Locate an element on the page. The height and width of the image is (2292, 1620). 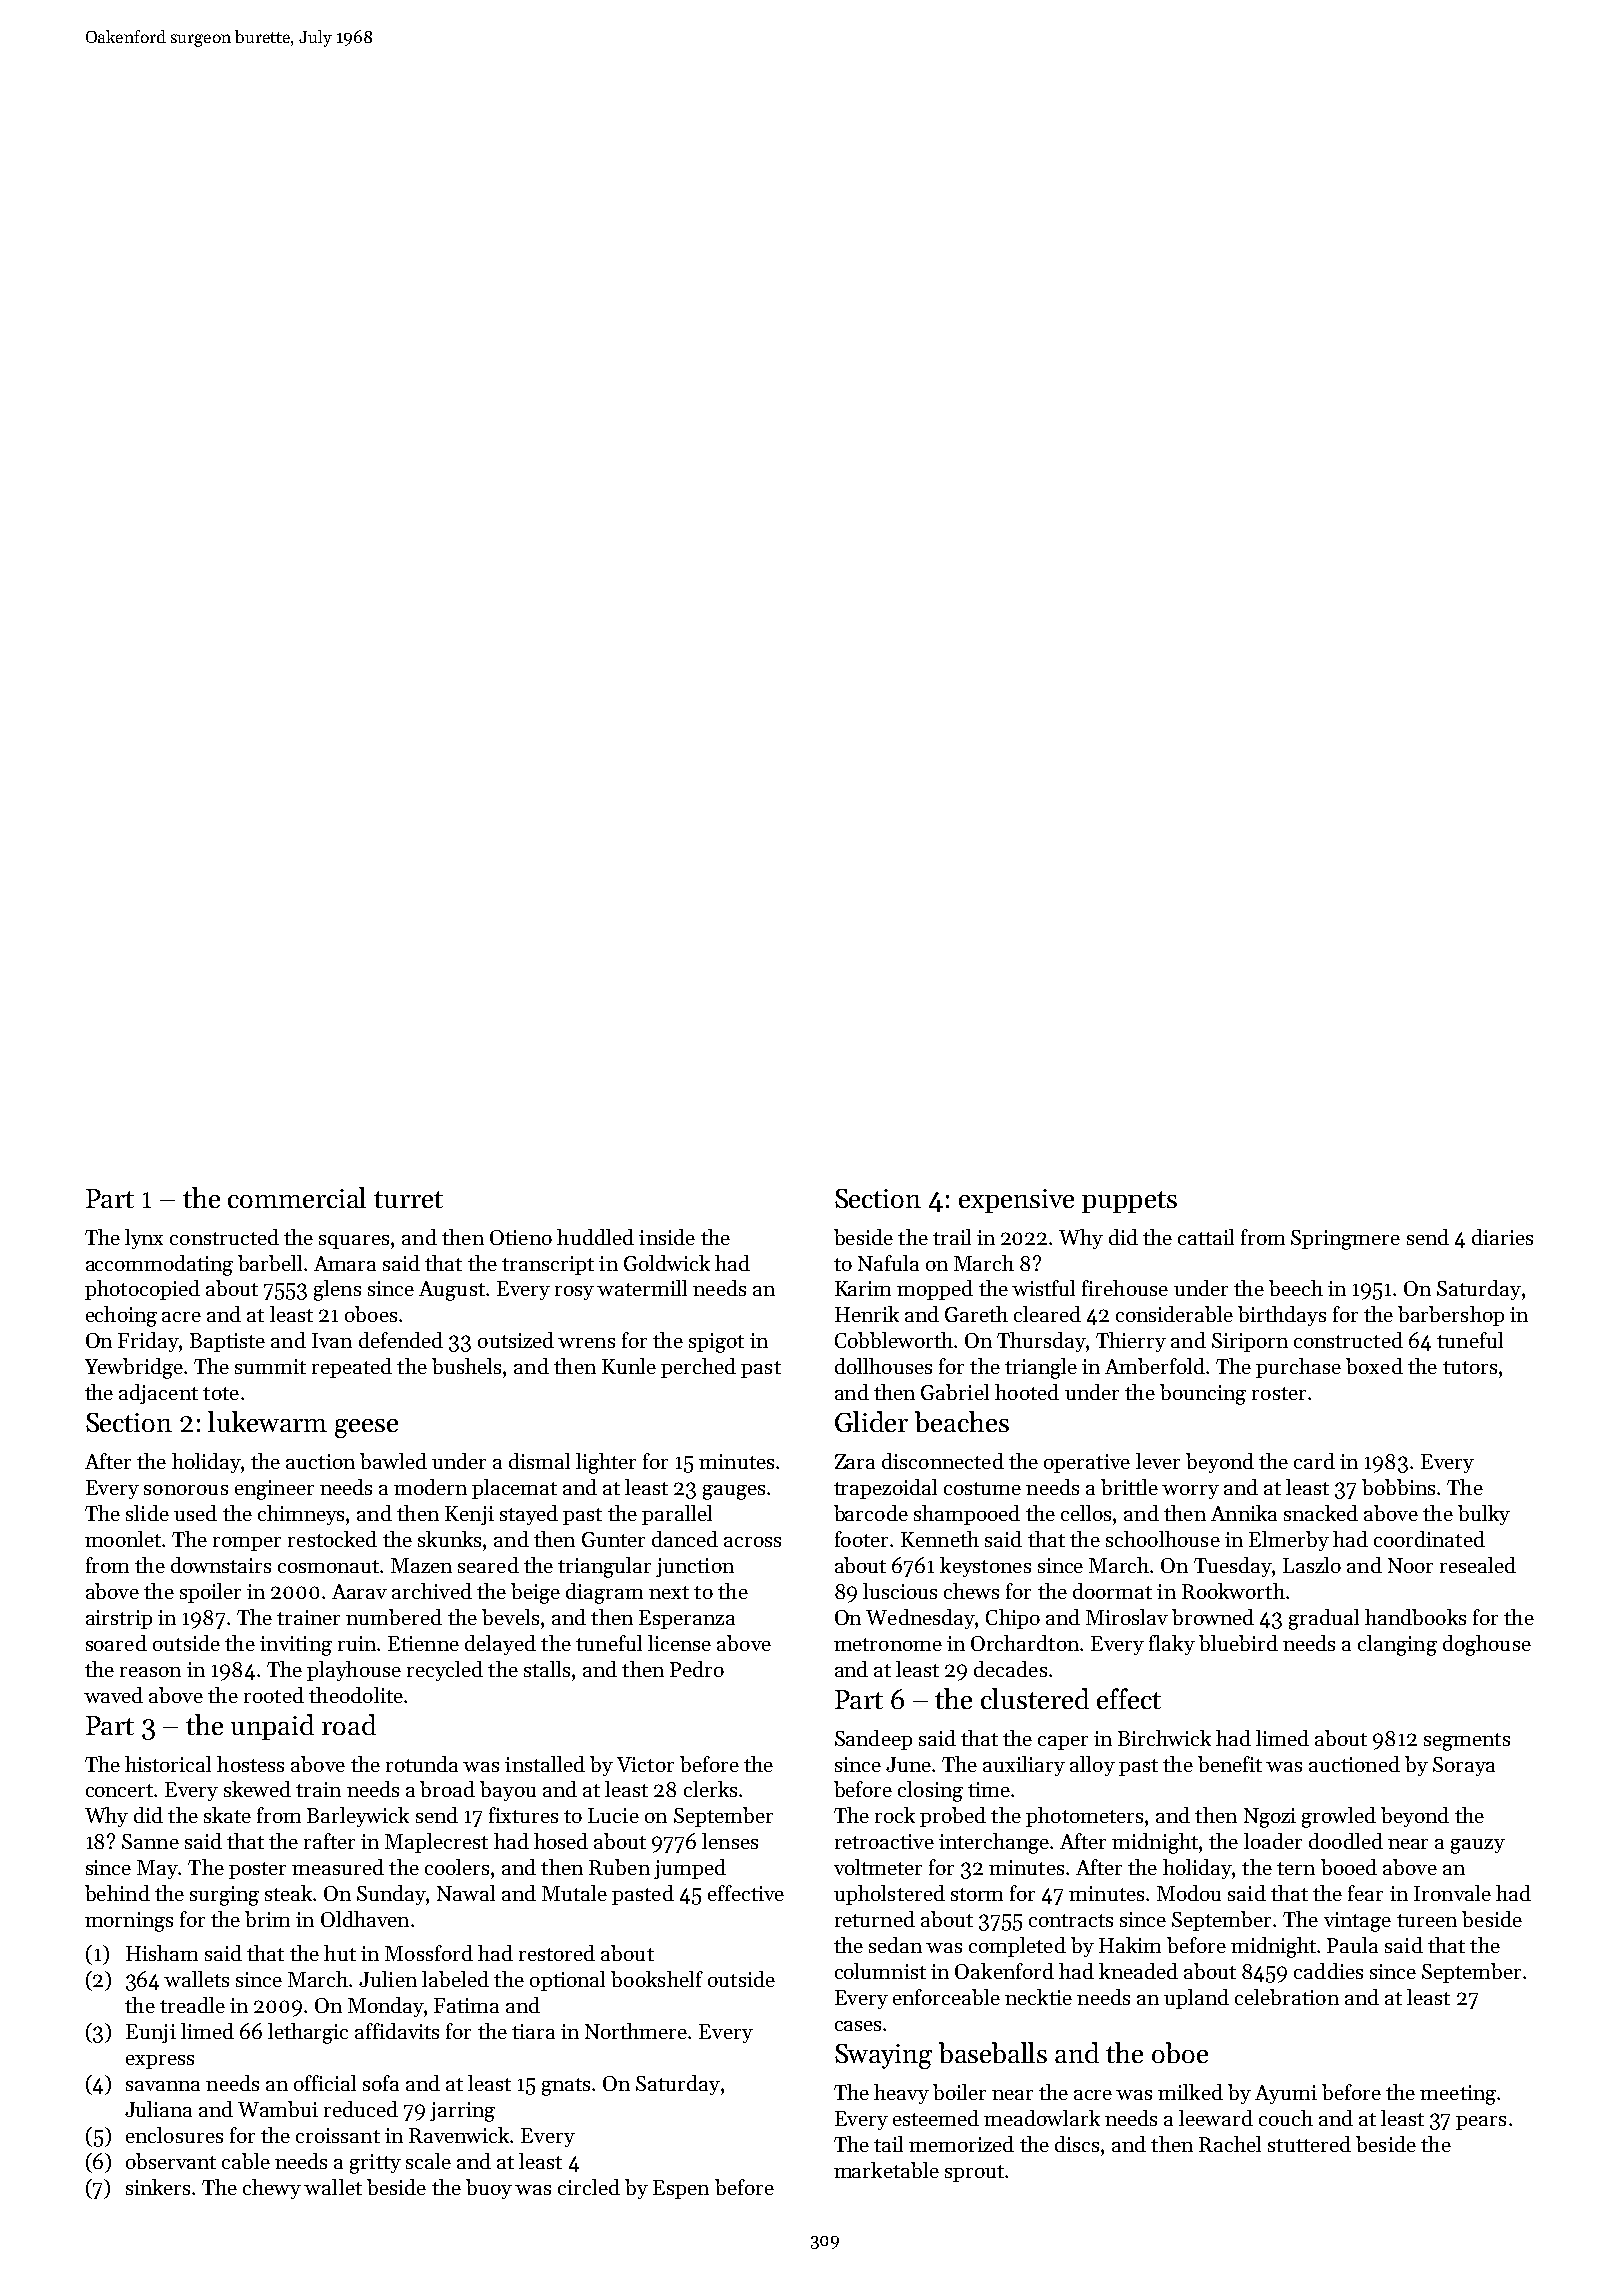
diaries is located at coordinates (1502, 1237).
